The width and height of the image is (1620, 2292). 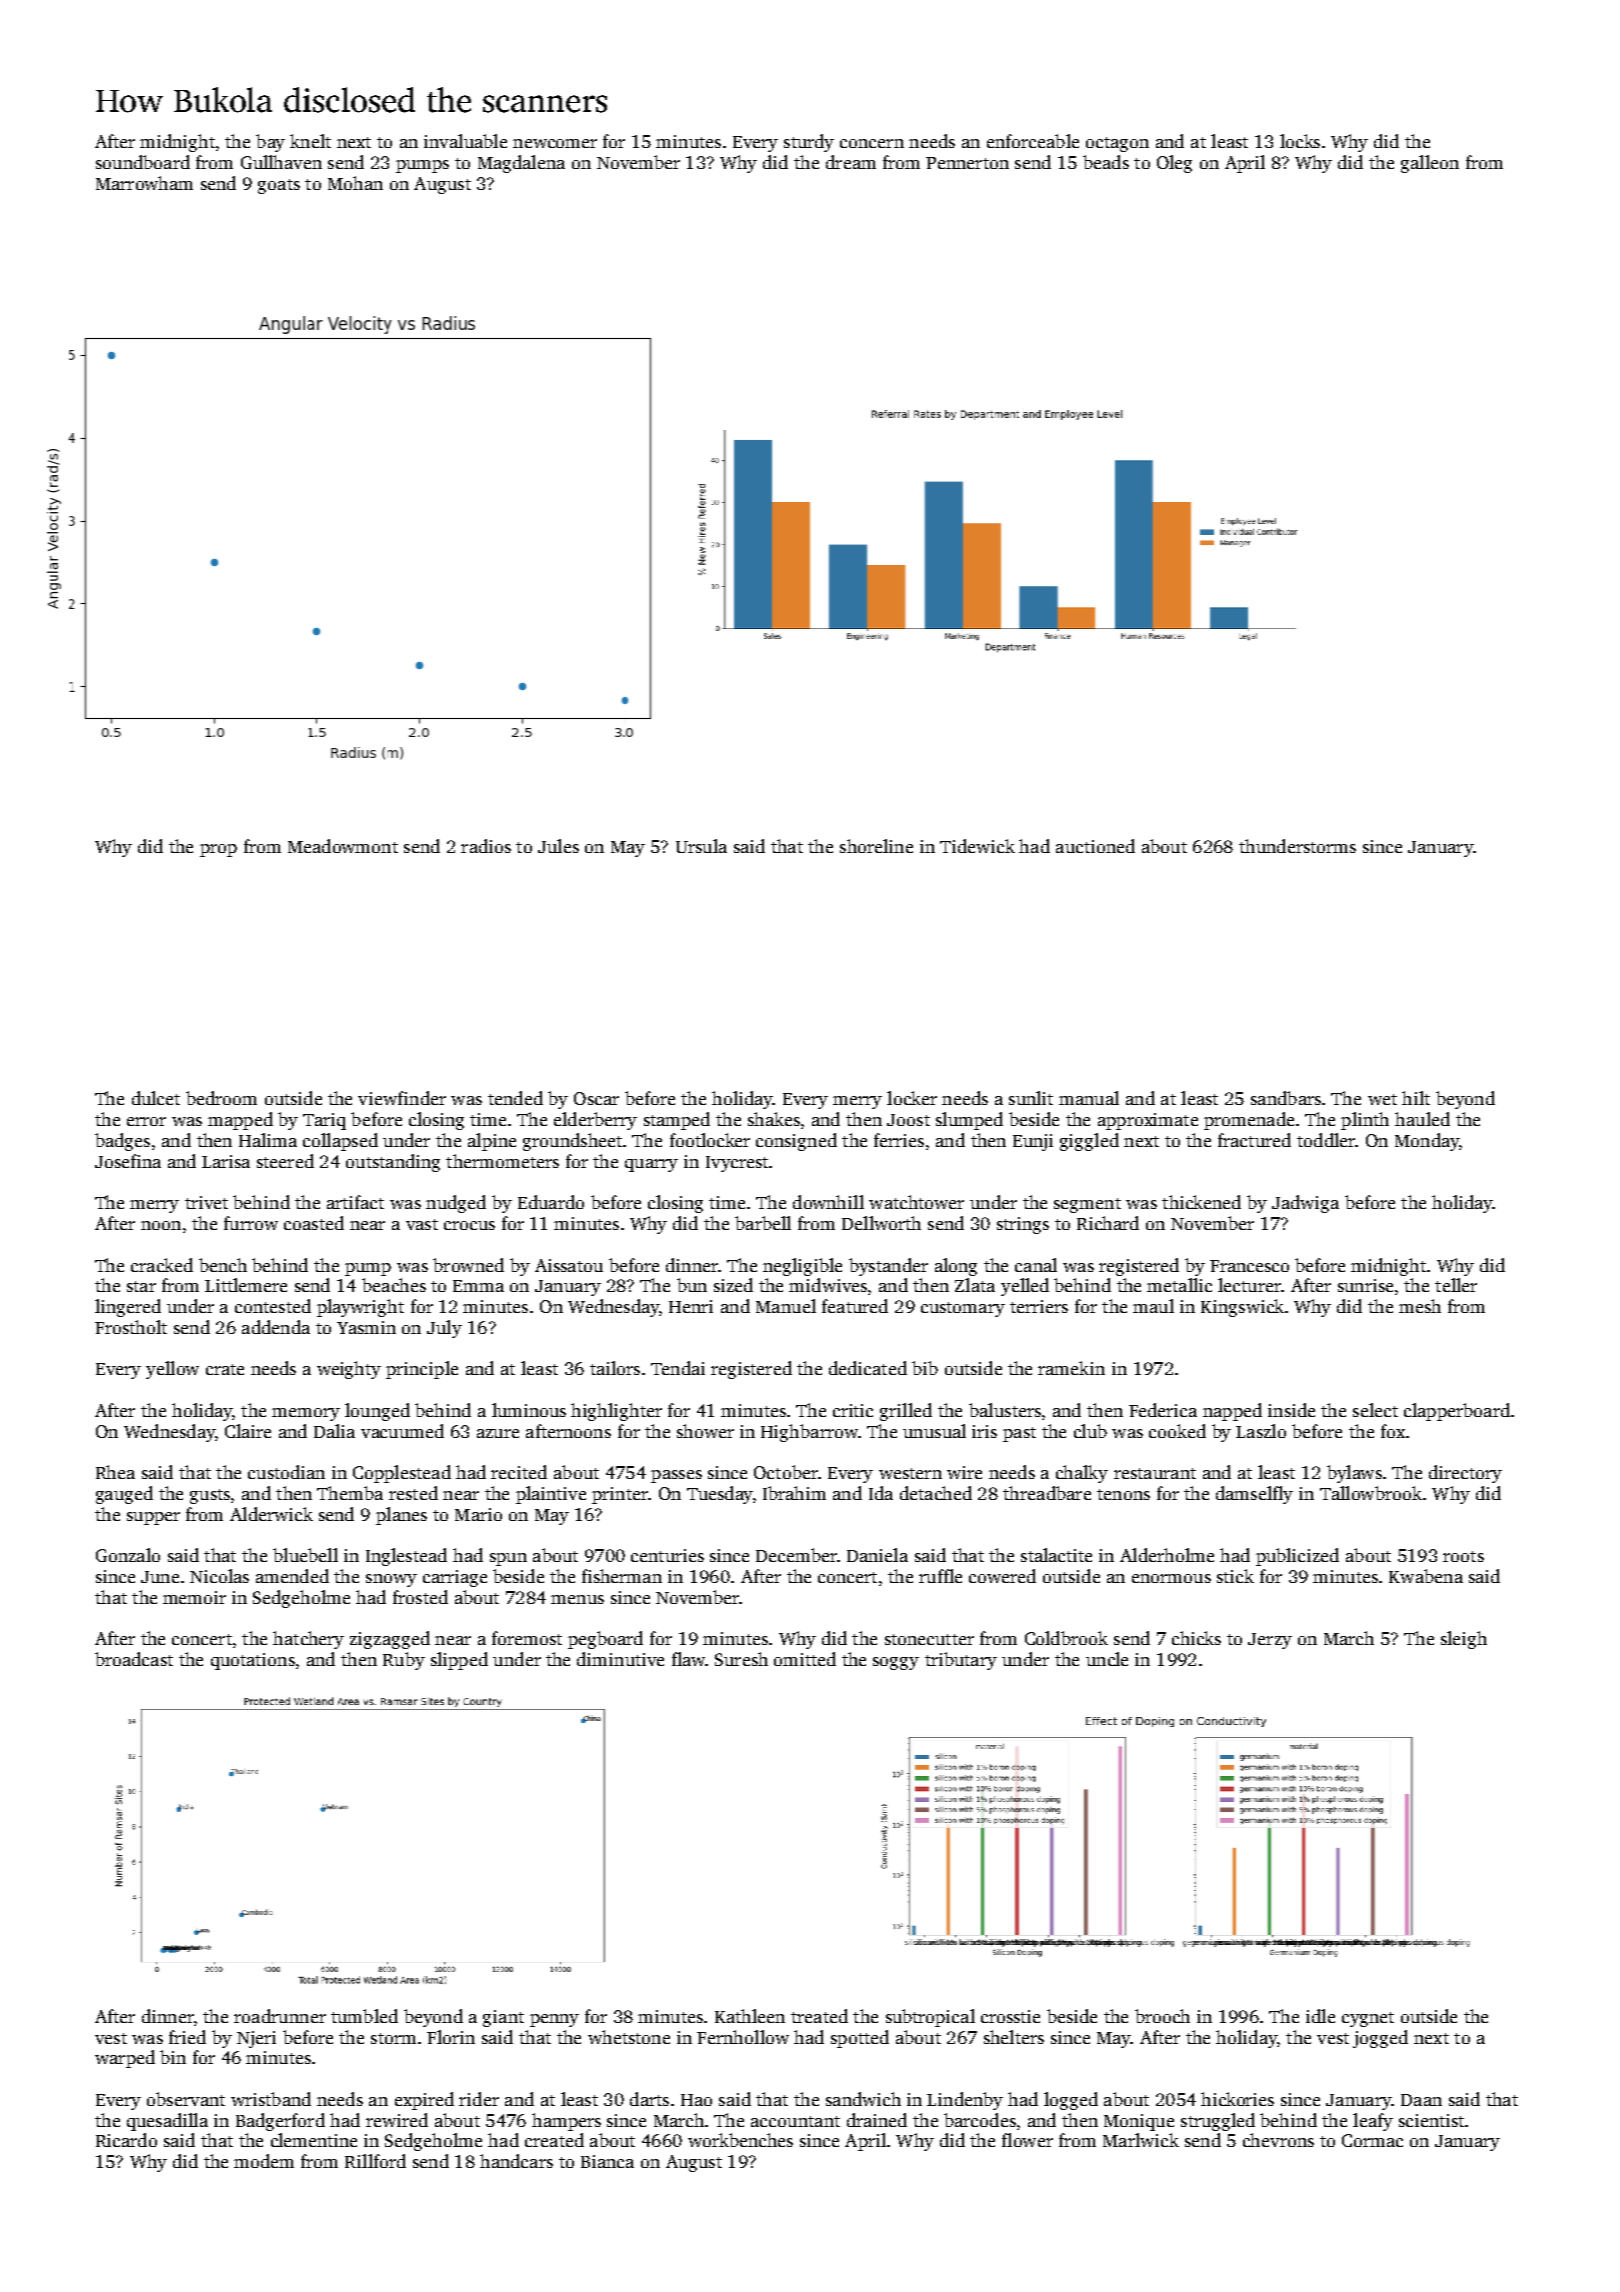 What do you see at coordinates (1095, 846) in the image?
I see `auctioned` at bounding box center [1095, 846].
